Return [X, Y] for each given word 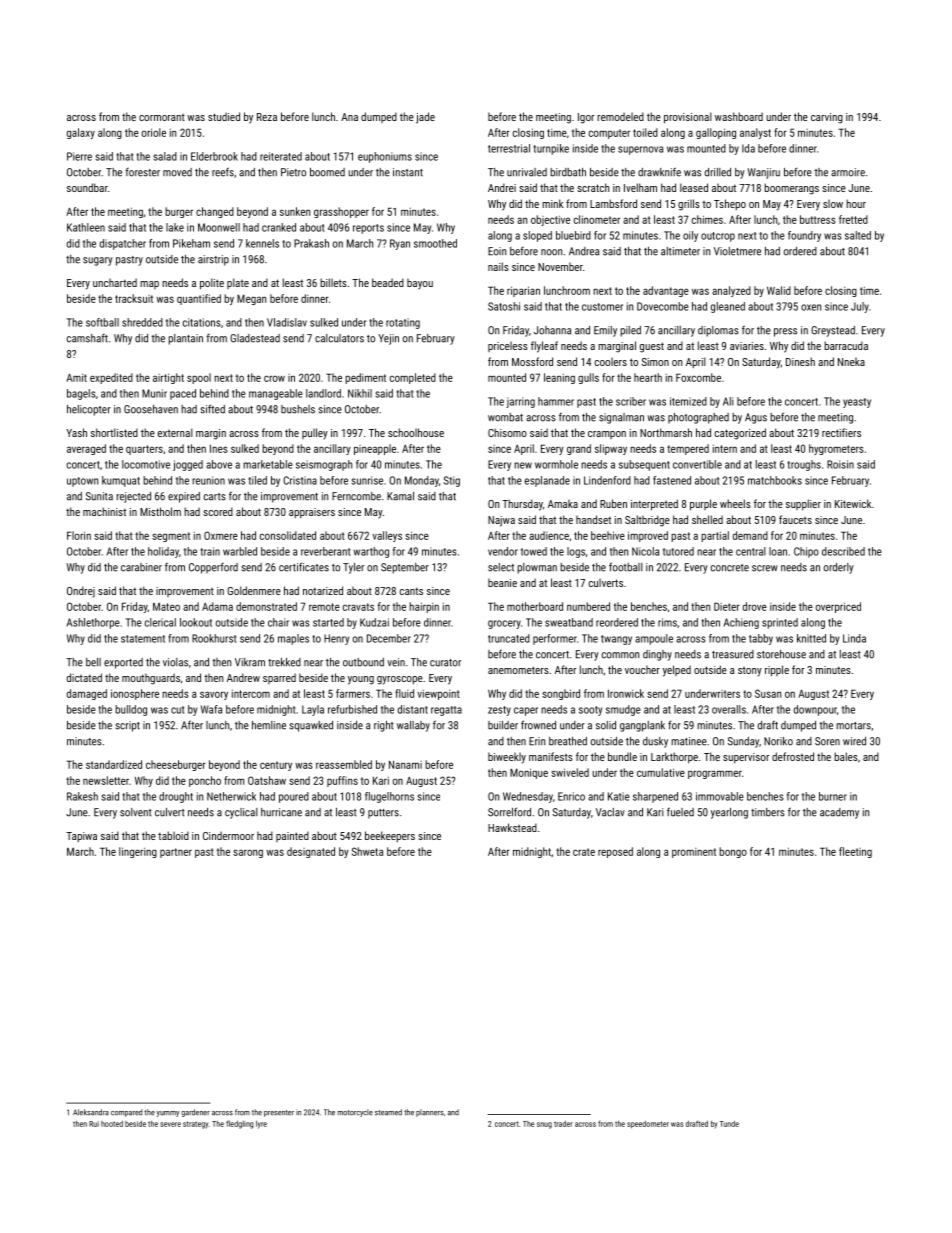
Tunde [729, 1124]
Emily [605, 331]
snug [544, 1125]
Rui [94, 1124]
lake [175, 227]
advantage [666, 291]
